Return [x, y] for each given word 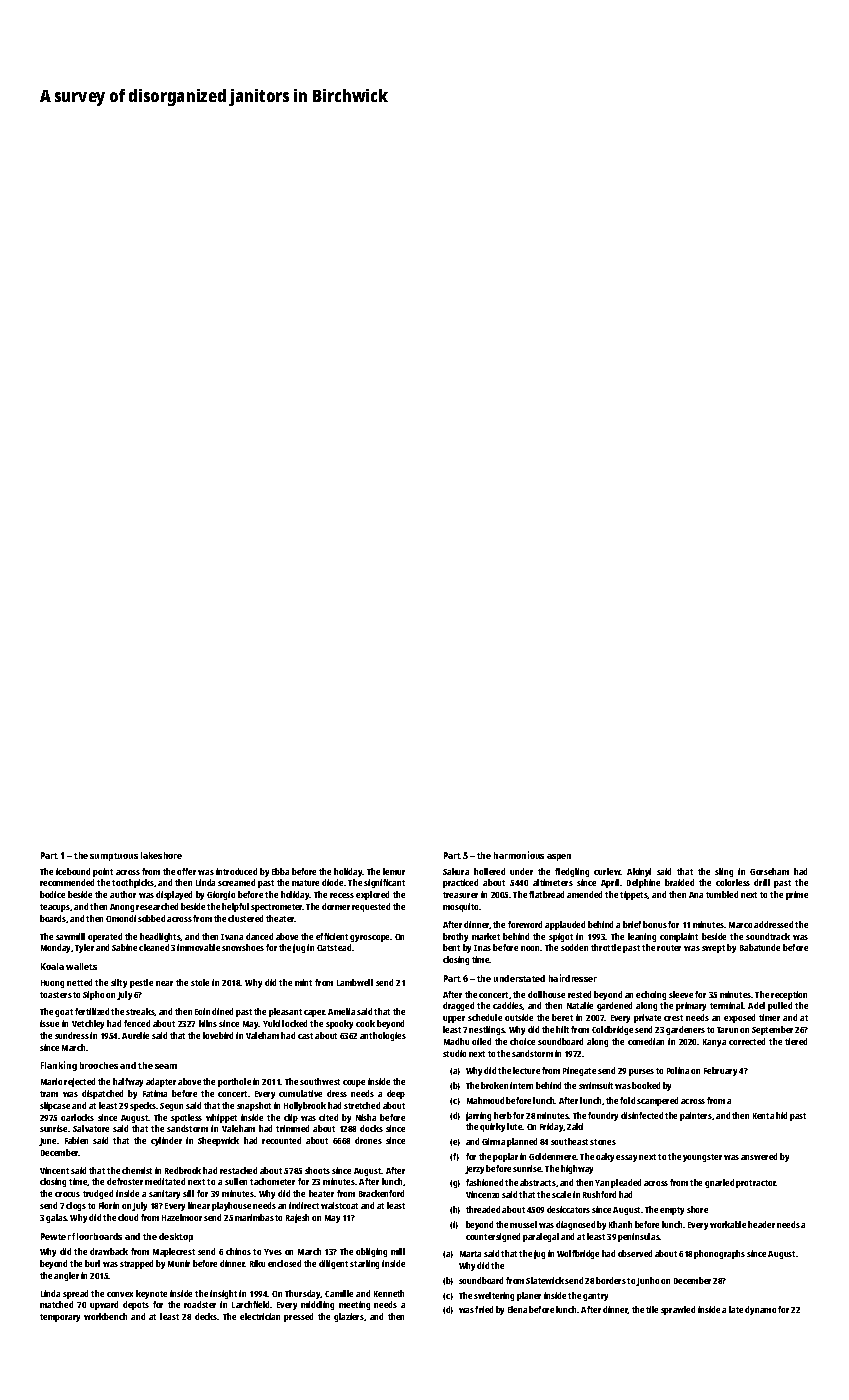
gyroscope [370, 938]
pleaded [626, 1183]
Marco [740, 925]
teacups [55, 908]
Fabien [76, 1140]
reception [789, 995]
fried [484, 1309]
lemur [394, 871]
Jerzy [474, 1170]
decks [206, 1316]
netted [79, 982]
